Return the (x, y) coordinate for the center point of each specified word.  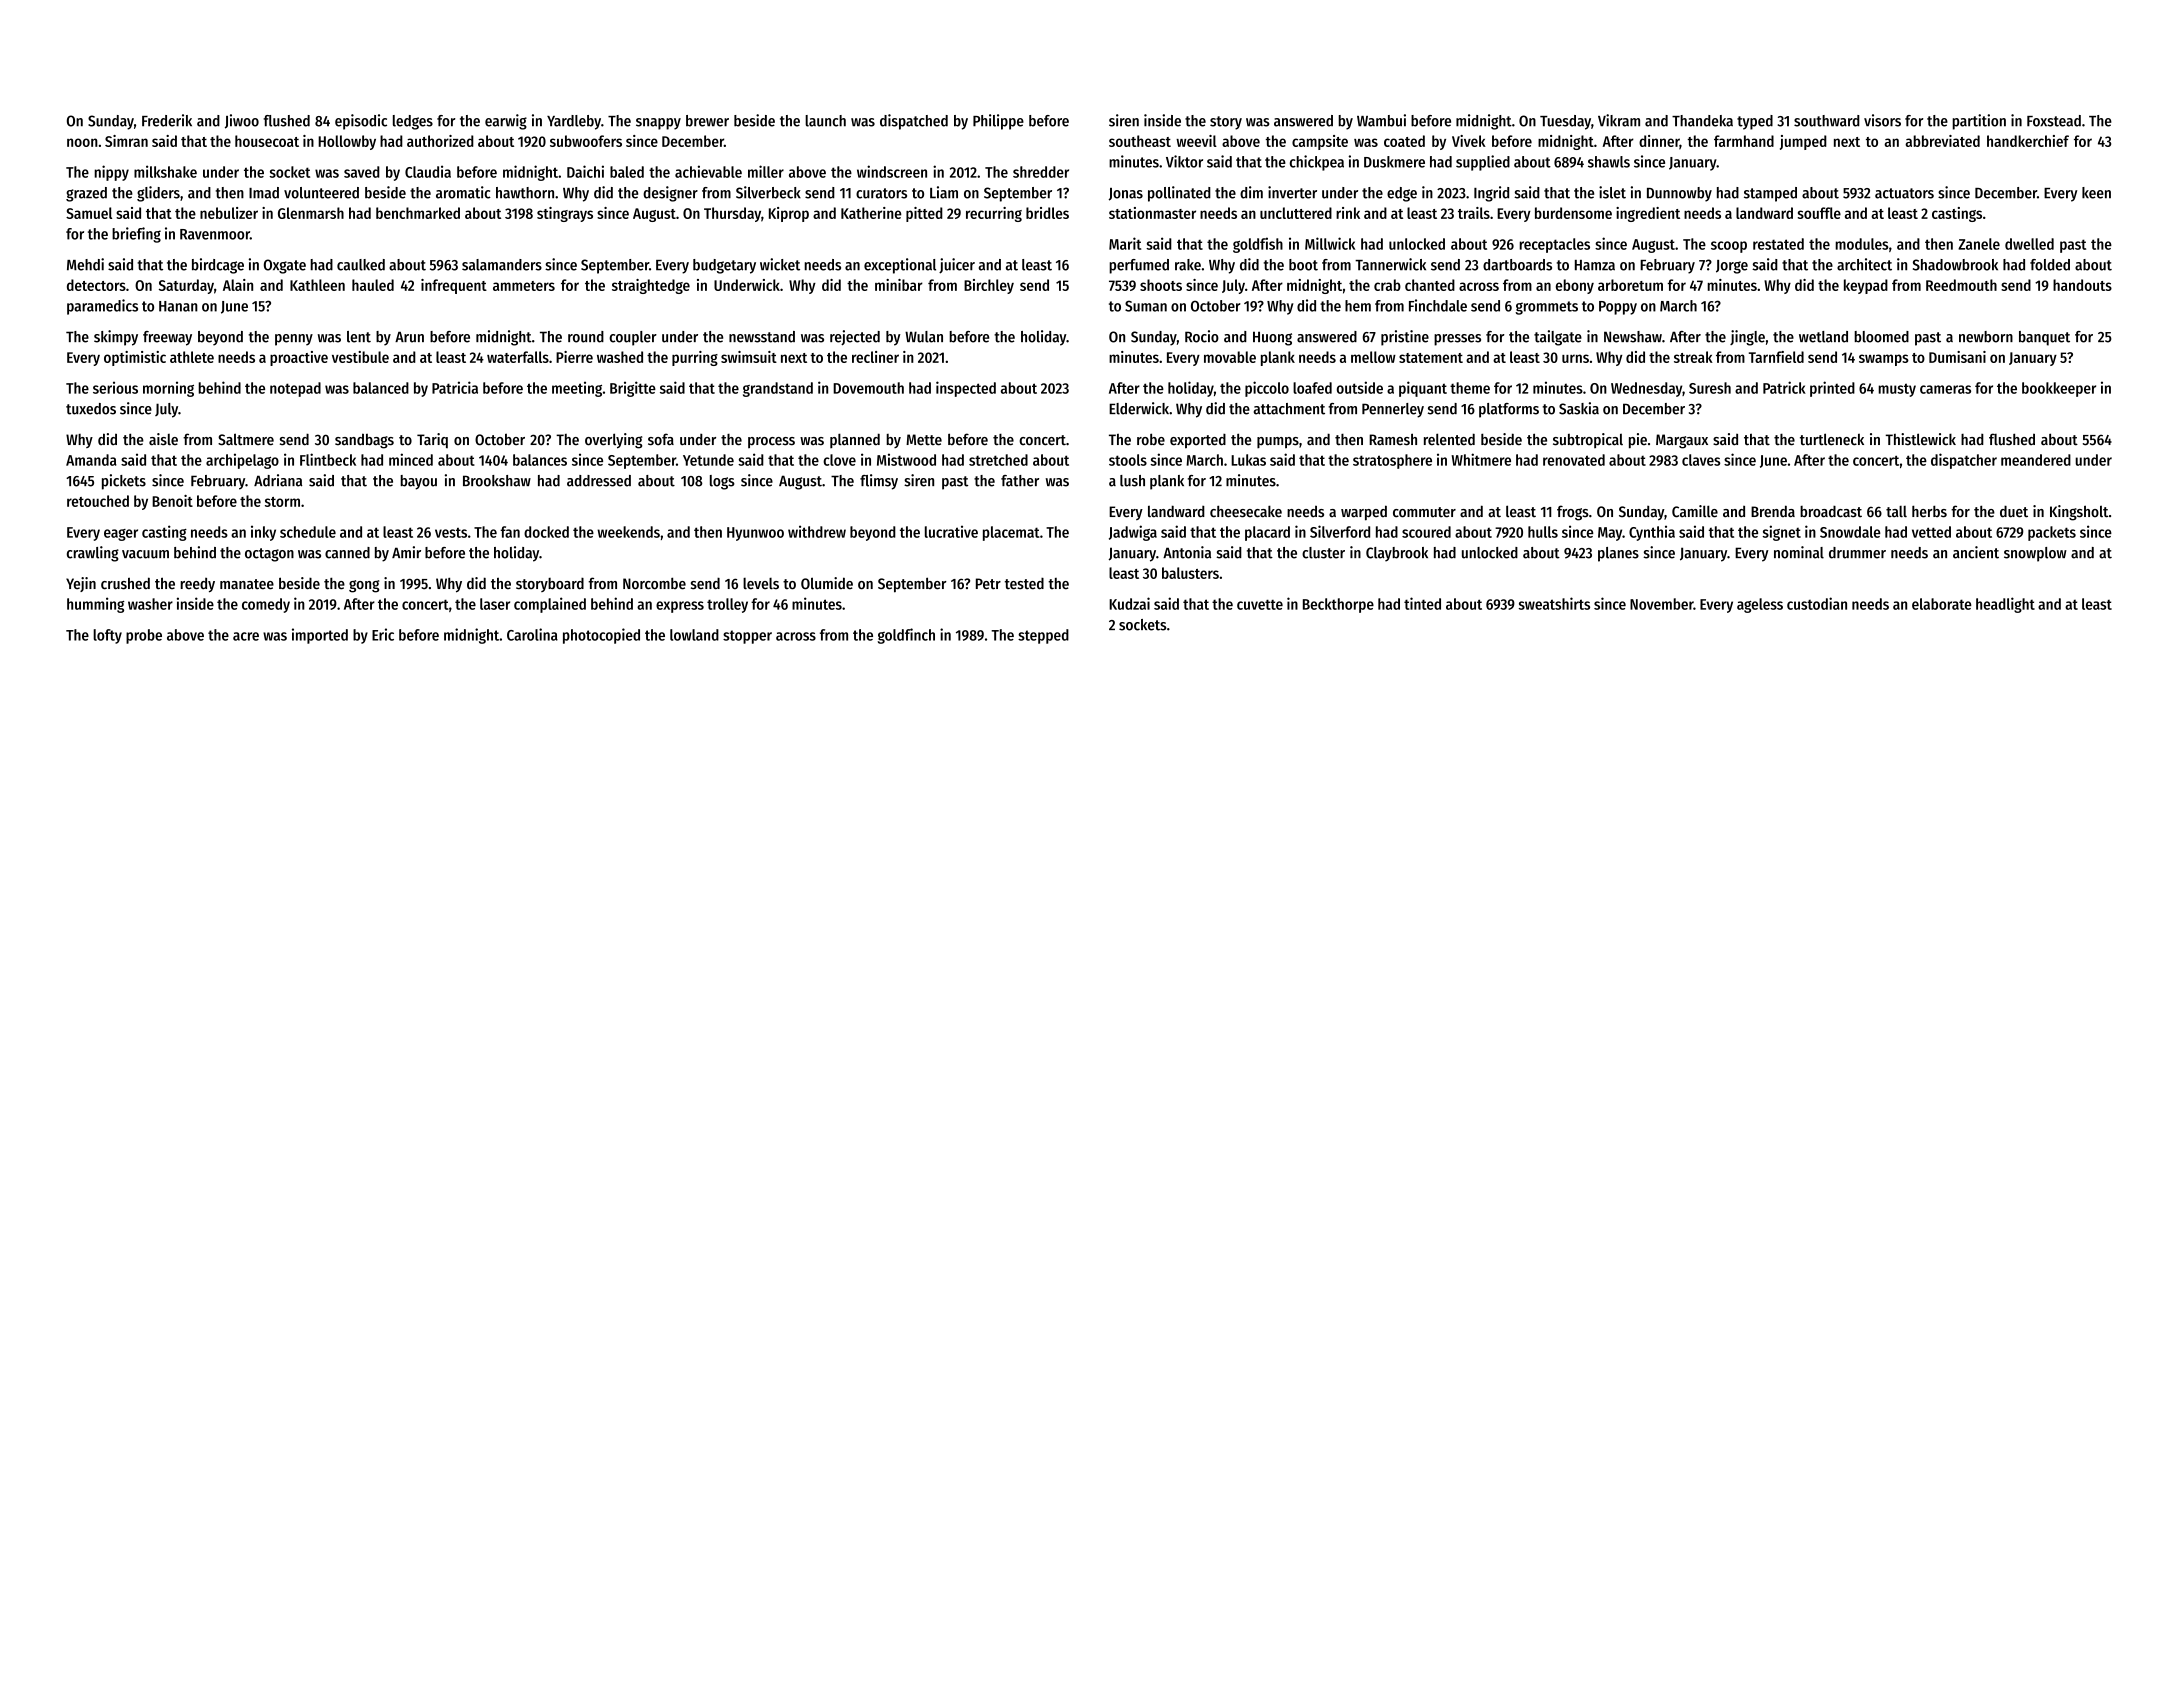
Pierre (574, 357)
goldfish (1258, 245)
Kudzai (1129, 603)
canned (347, 553)
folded (2050, 265)
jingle (1747, 338)
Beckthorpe (1338, 605)
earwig (506, 122)
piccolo (1267, 389)
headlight (2005, 605)
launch (825, 121)
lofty (107, 636)
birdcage (218, 266)
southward (1827, 121)
